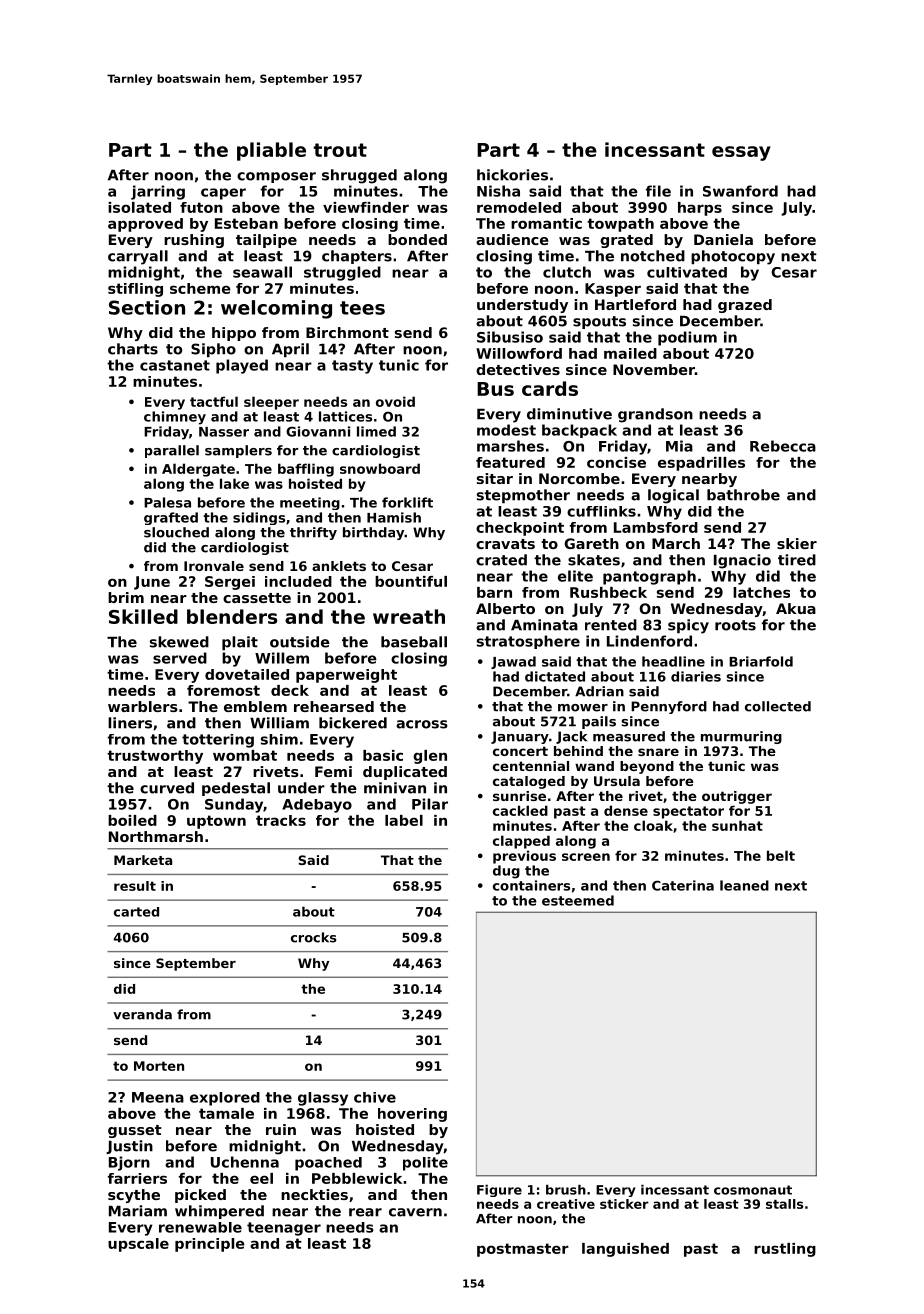 The image size is (924, 1314). I want to click on hickories, so click(512, 175).
